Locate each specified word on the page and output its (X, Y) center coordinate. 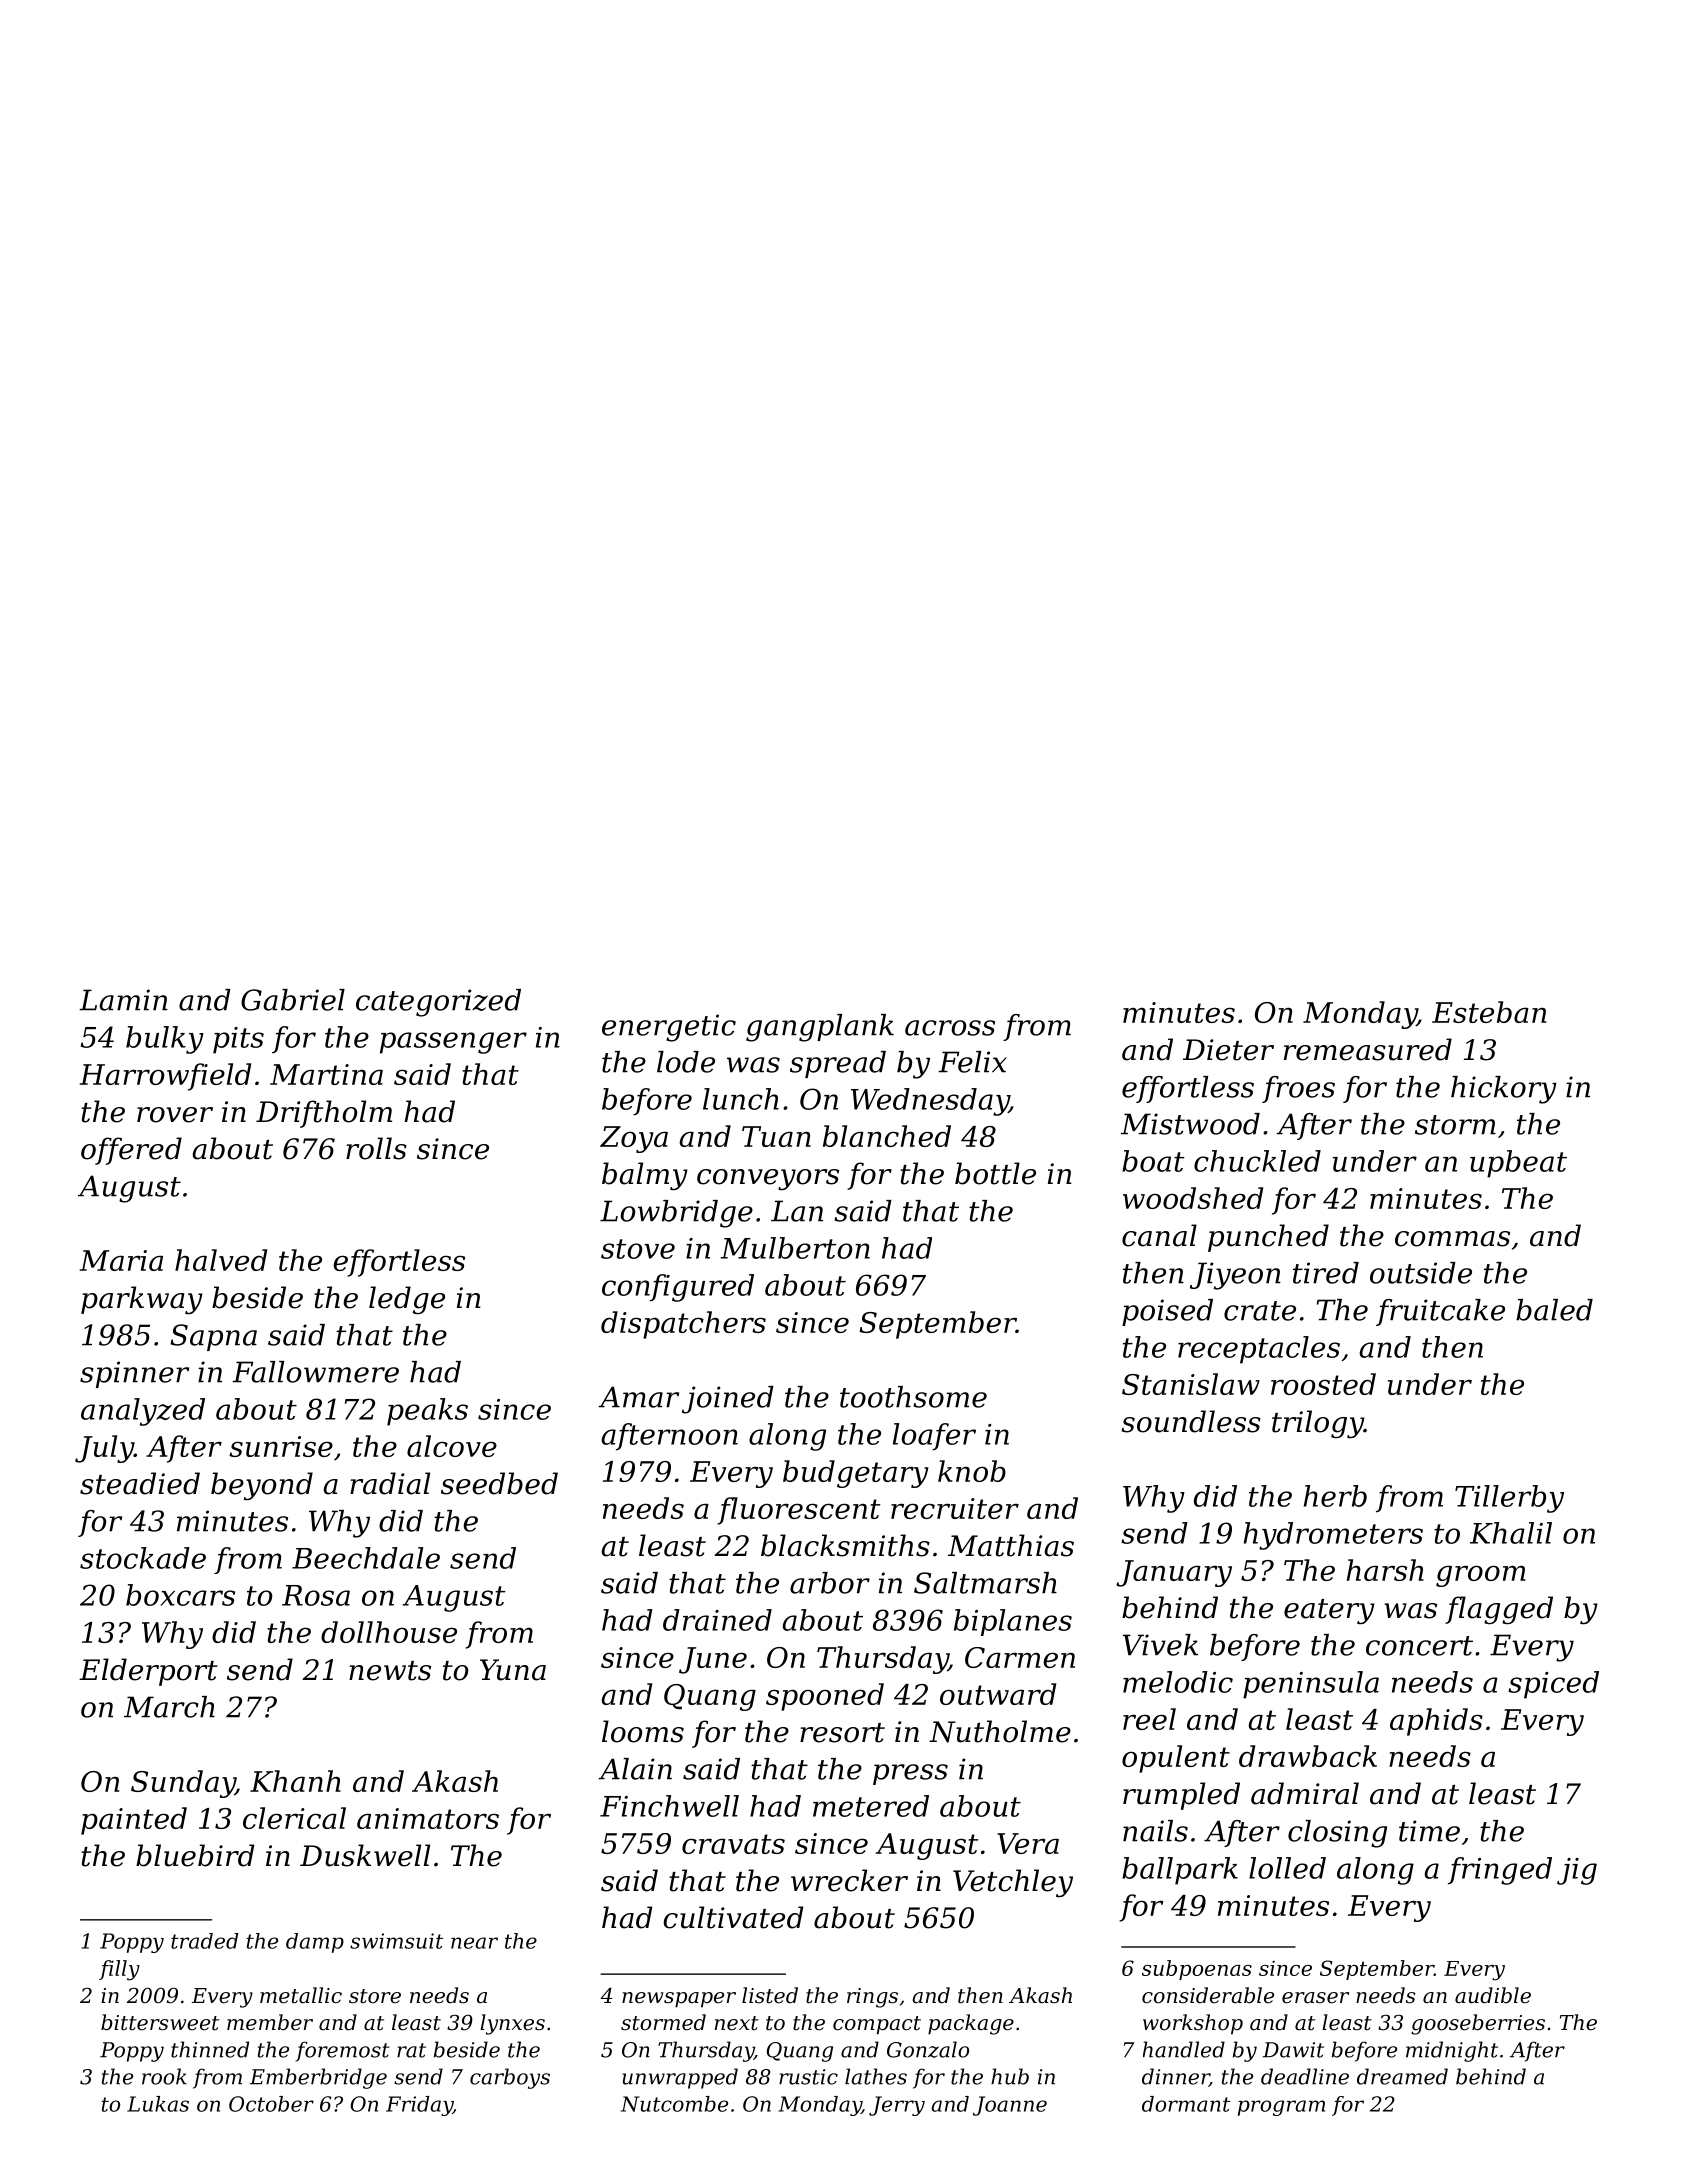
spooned (825, 1697)
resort (842, 1733)
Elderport (148, 1672)
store (375, 1996)
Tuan (776, 1136)
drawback (1308, 1756)
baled (1554, 1310)
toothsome (913, 1397)
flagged (1499, 1610)
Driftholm (324, 1114)
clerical (294, 1818)
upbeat (1518, 1164)
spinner (134, 1374)
